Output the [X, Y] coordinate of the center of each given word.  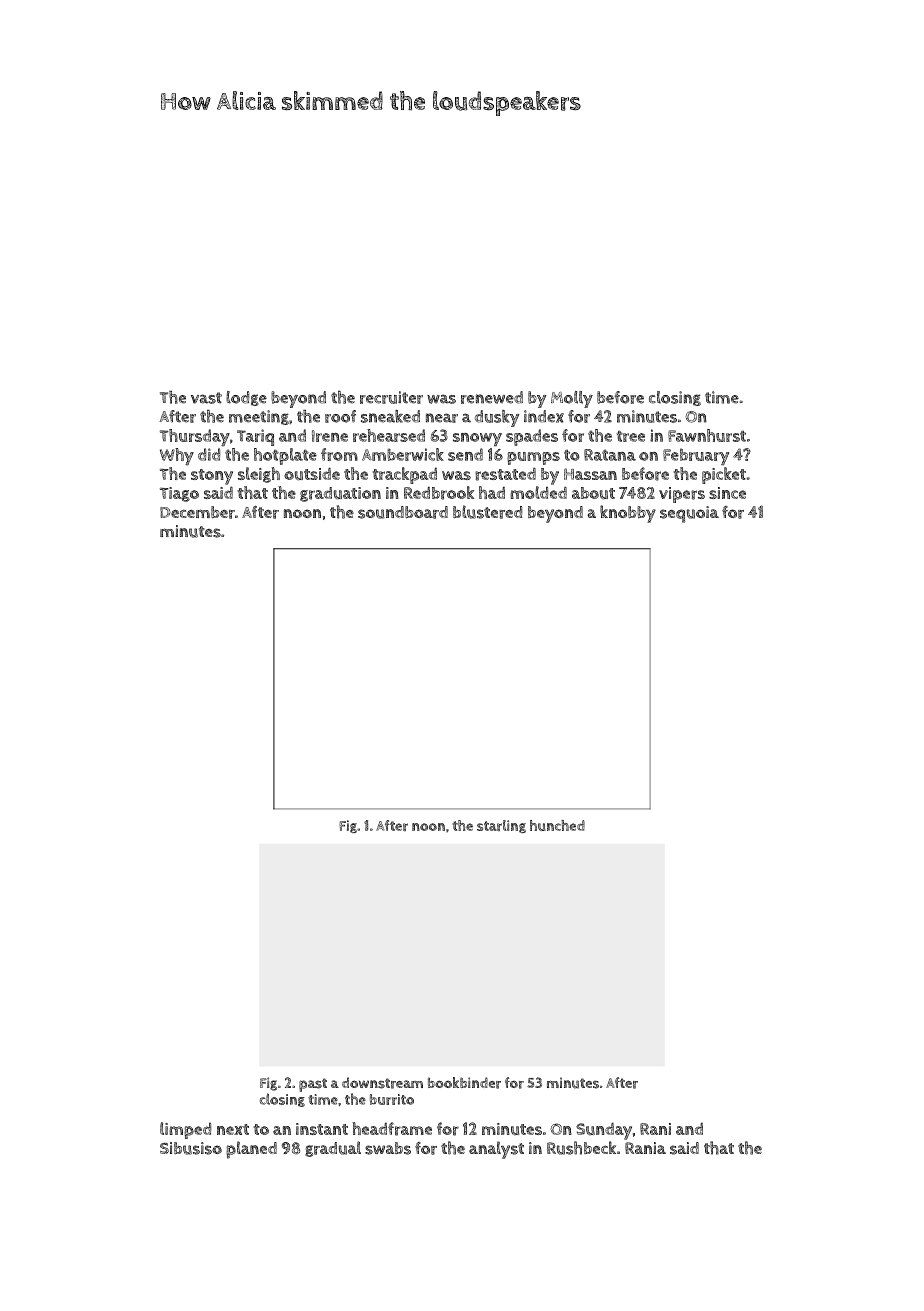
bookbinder [464, 1083]
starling [501, 826]
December [197, 512]
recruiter [391, 397]
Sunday [604, 1131]
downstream [382, 1083]
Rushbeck [581, 1148]
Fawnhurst [707, 435]
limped [186, 1130]
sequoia [689, 514]
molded [538, 492]
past [313, 1085]
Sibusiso [191, 1148]
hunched [557, 825]
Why [177, 456]
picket [724, 475]
